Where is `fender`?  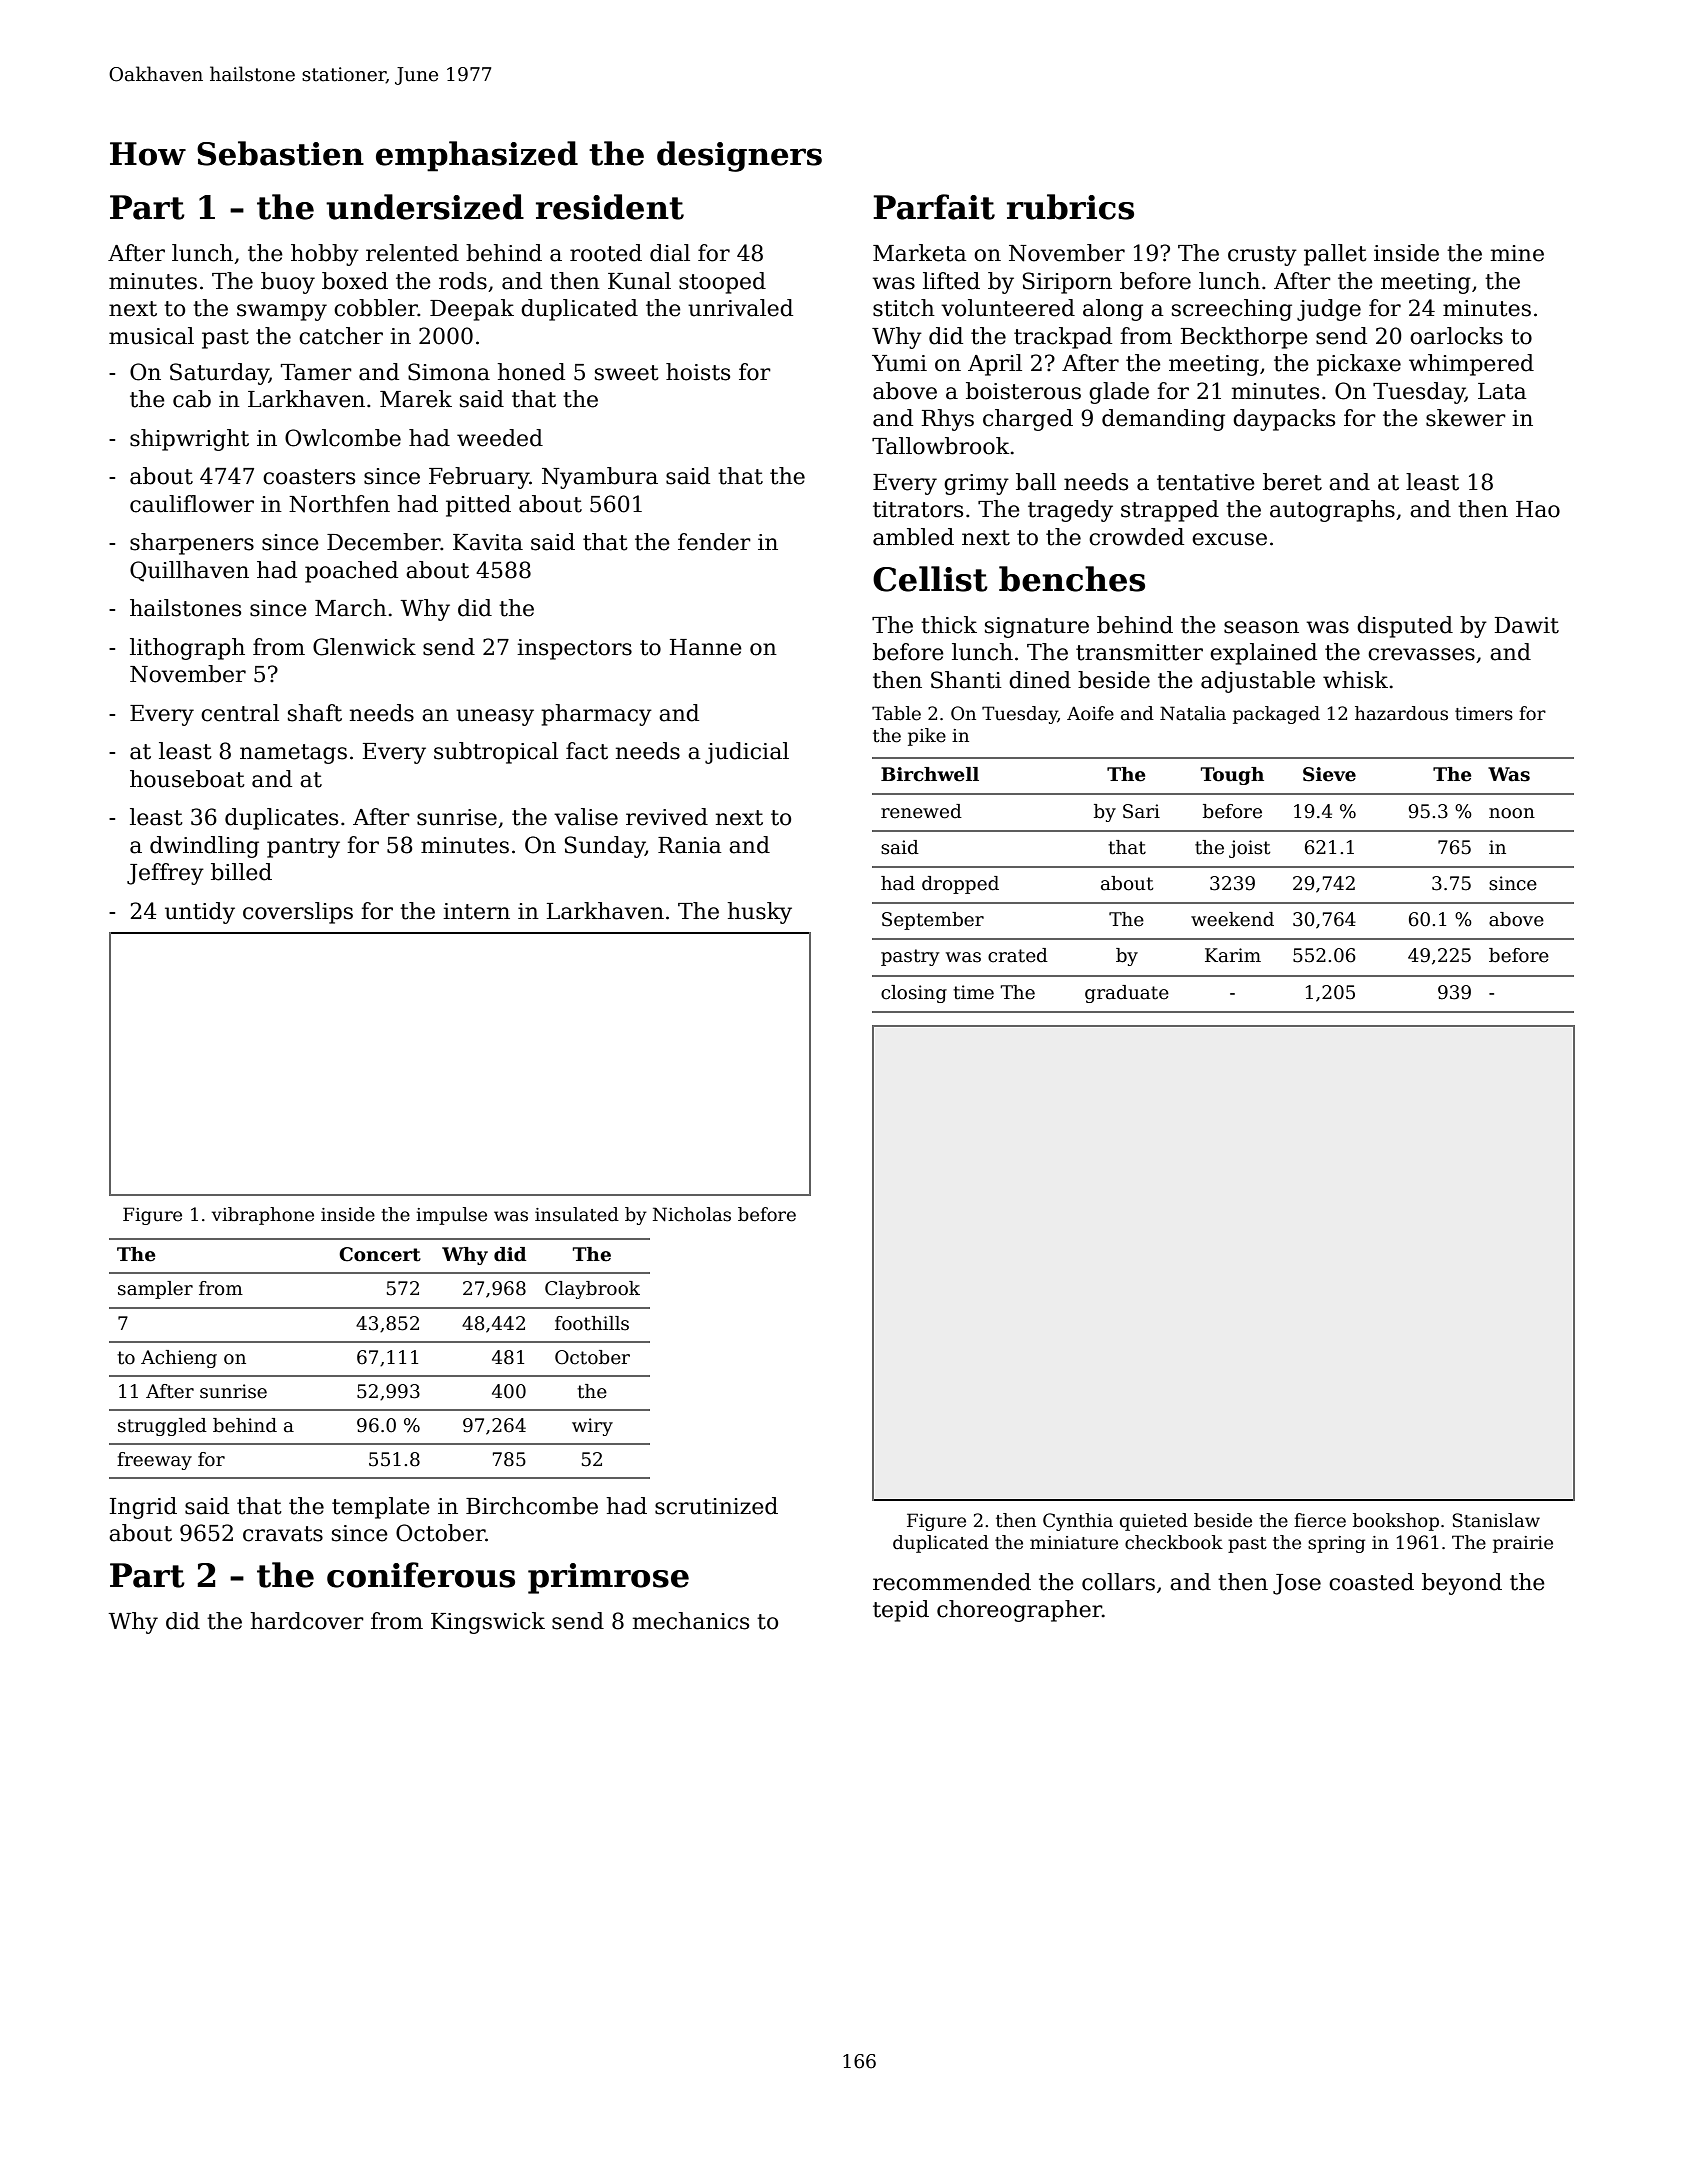 fender is located at coordinates (714, 542).
